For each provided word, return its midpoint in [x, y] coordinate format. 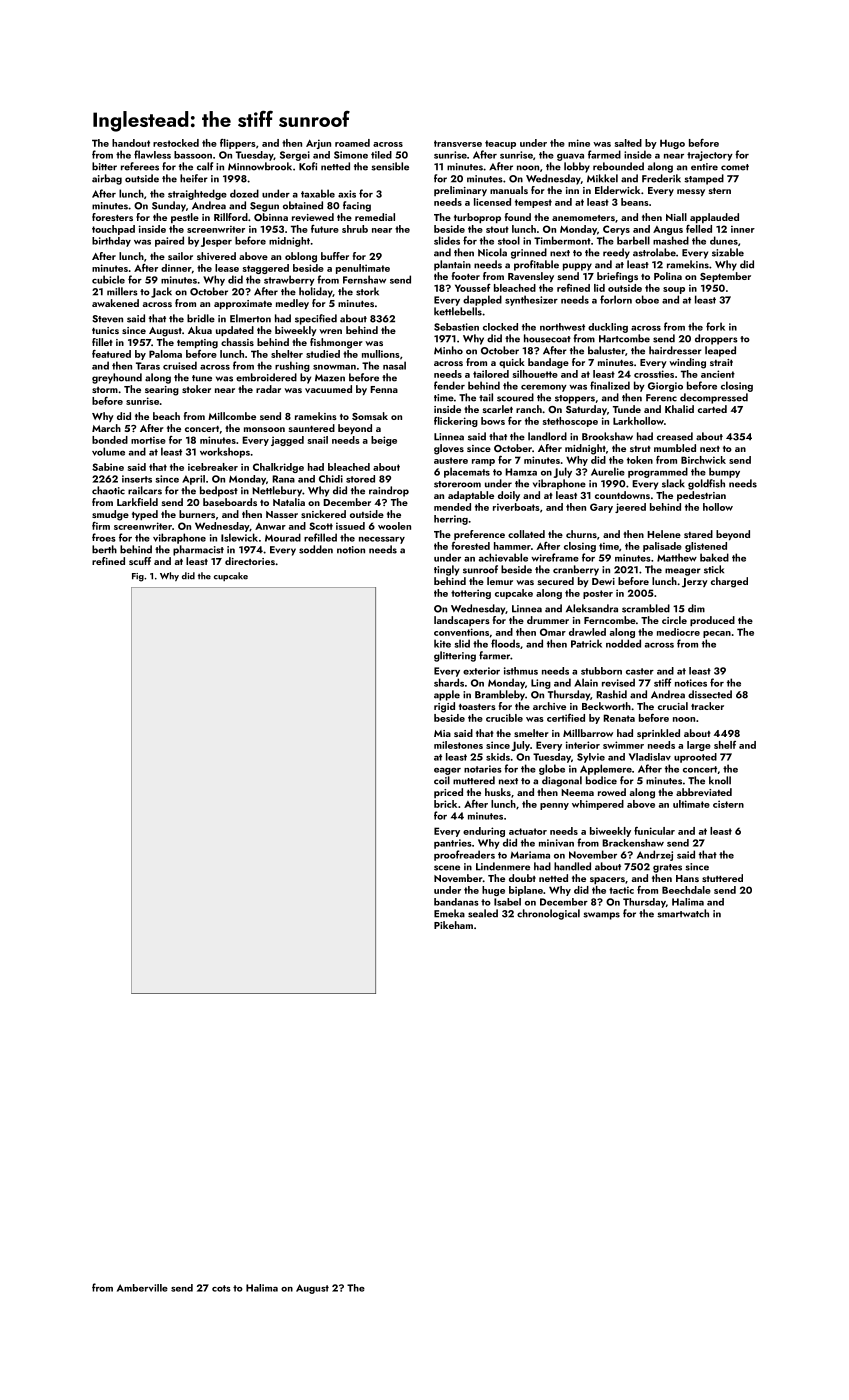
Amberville [142, 1288]
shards [449, 682]
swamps [601, 916]
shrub [355, 229]
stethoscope [570, 422]
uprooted [695, 758]
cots [221, 1288]
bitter [104, 166]
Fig [138, 577]
